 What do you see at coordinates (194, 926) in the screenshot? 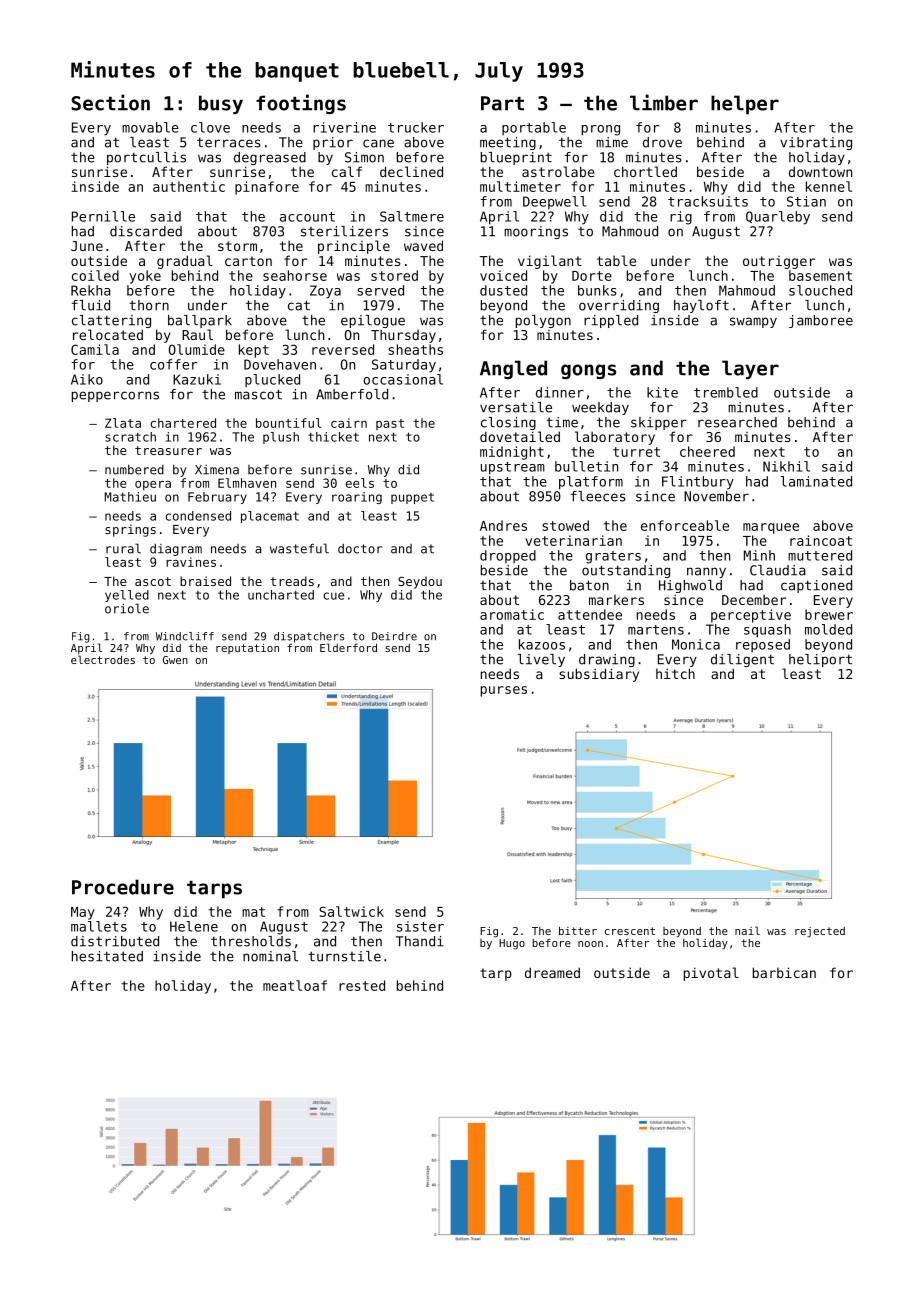
I see `Helene` at bounding box center [194, 926].
